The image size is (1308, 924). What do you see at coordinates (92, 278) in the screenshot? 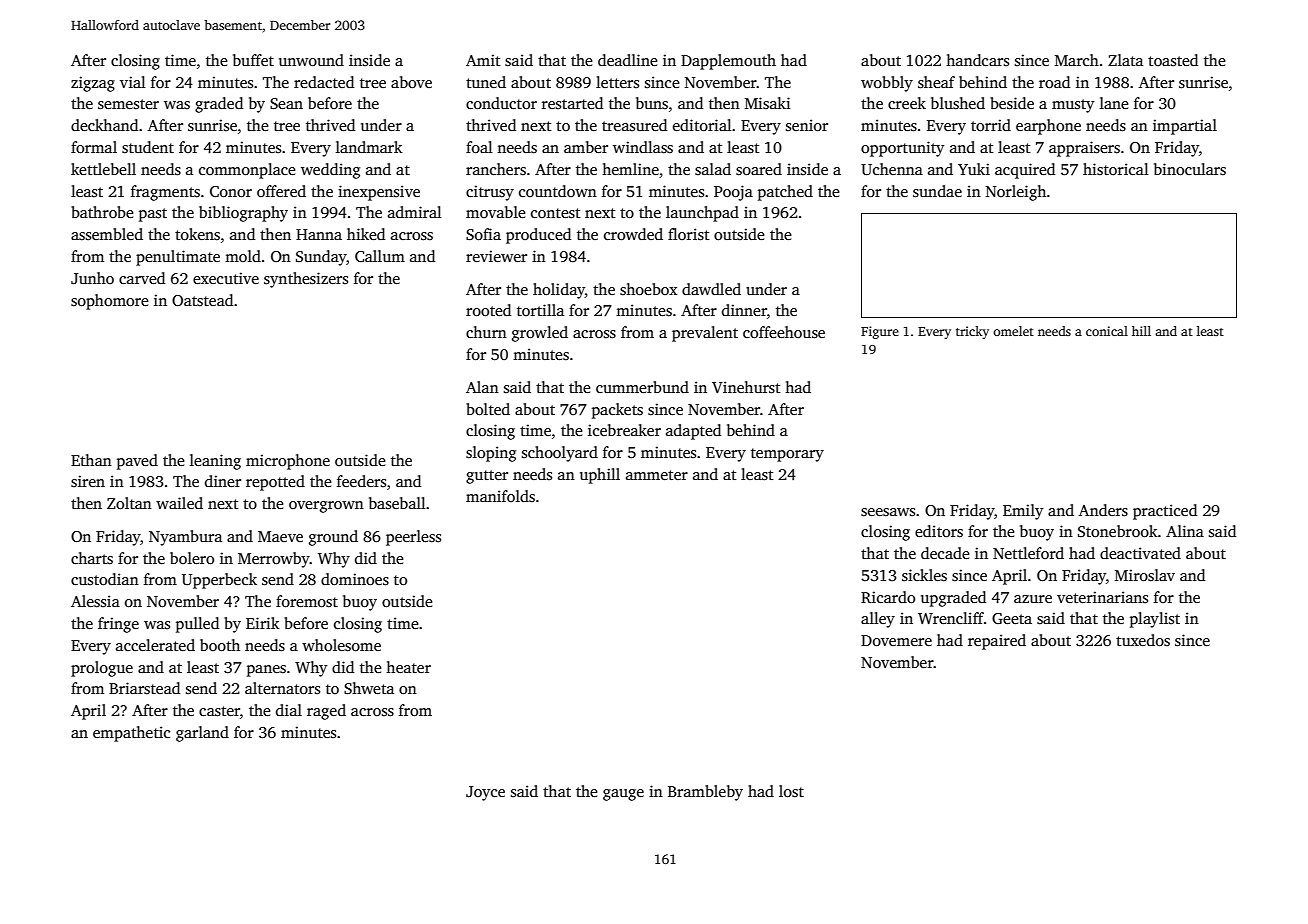
I see `Junho` at bounding box center [92, 278].
